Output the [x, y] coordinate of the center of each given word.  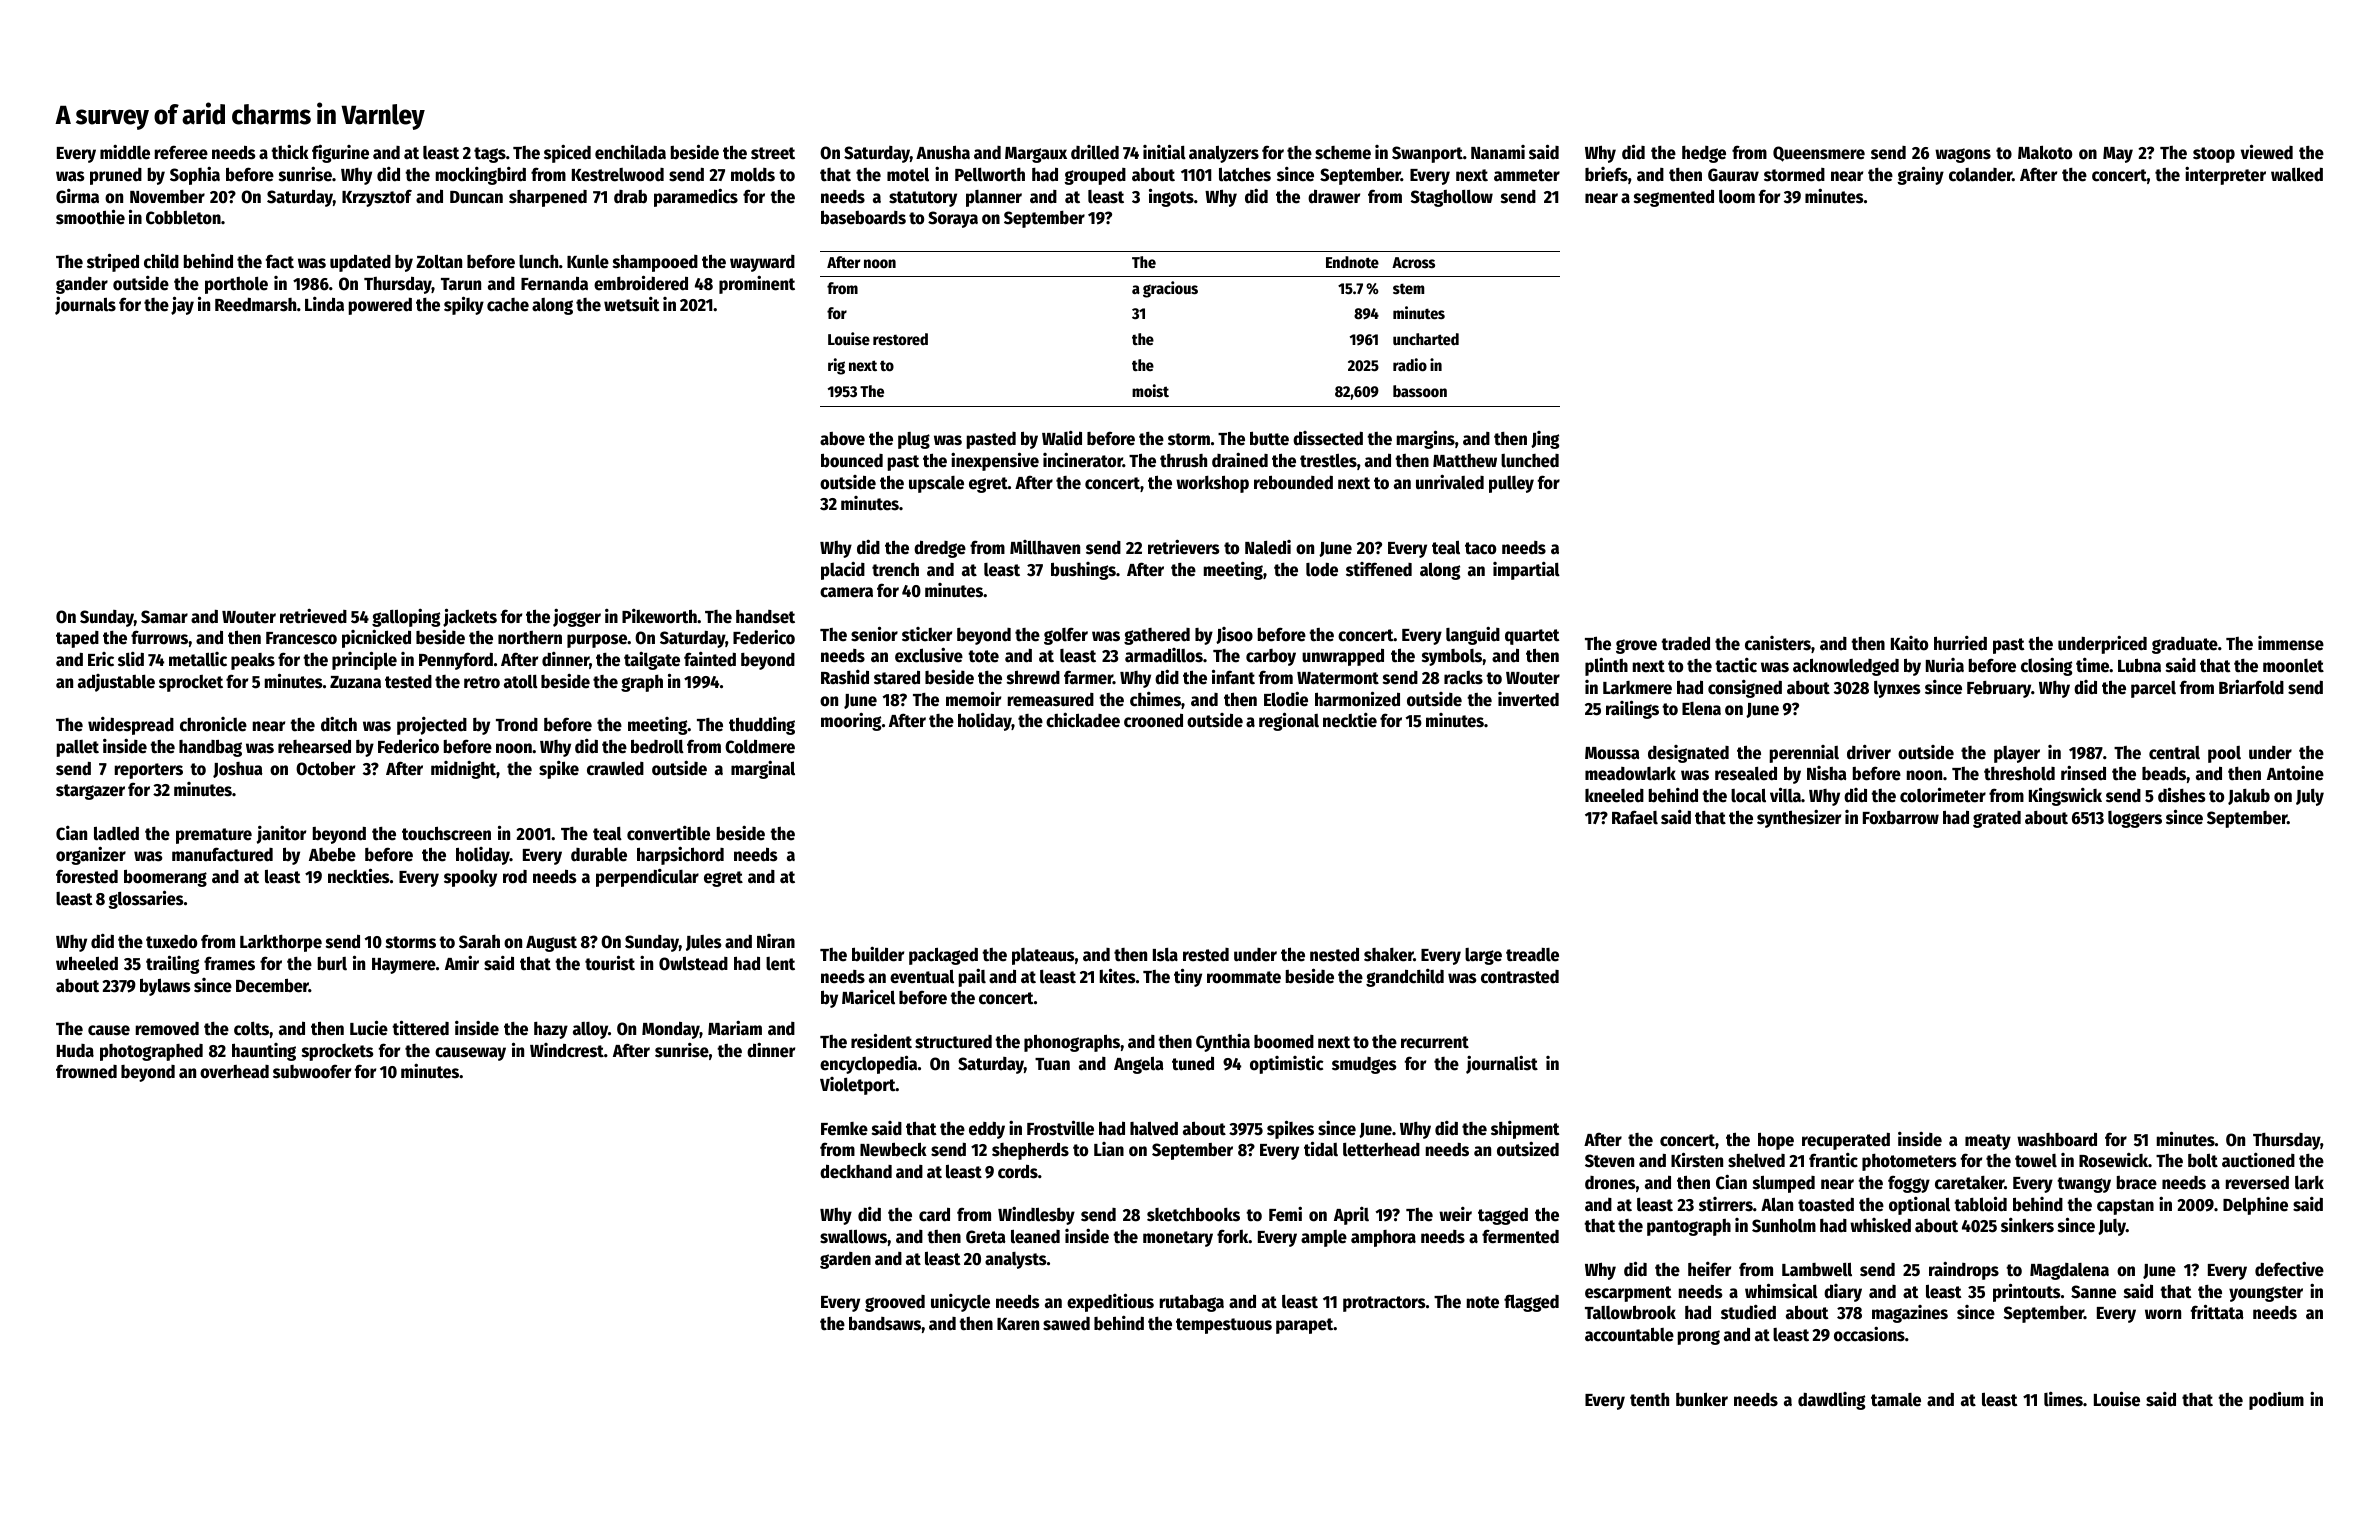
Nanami [1498, 152]
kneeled [1614, 796]
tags [490, 155]
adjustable [116, 683]
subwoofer [312, 1071]
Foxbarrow [1901, 818]
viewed [2267, 152]
